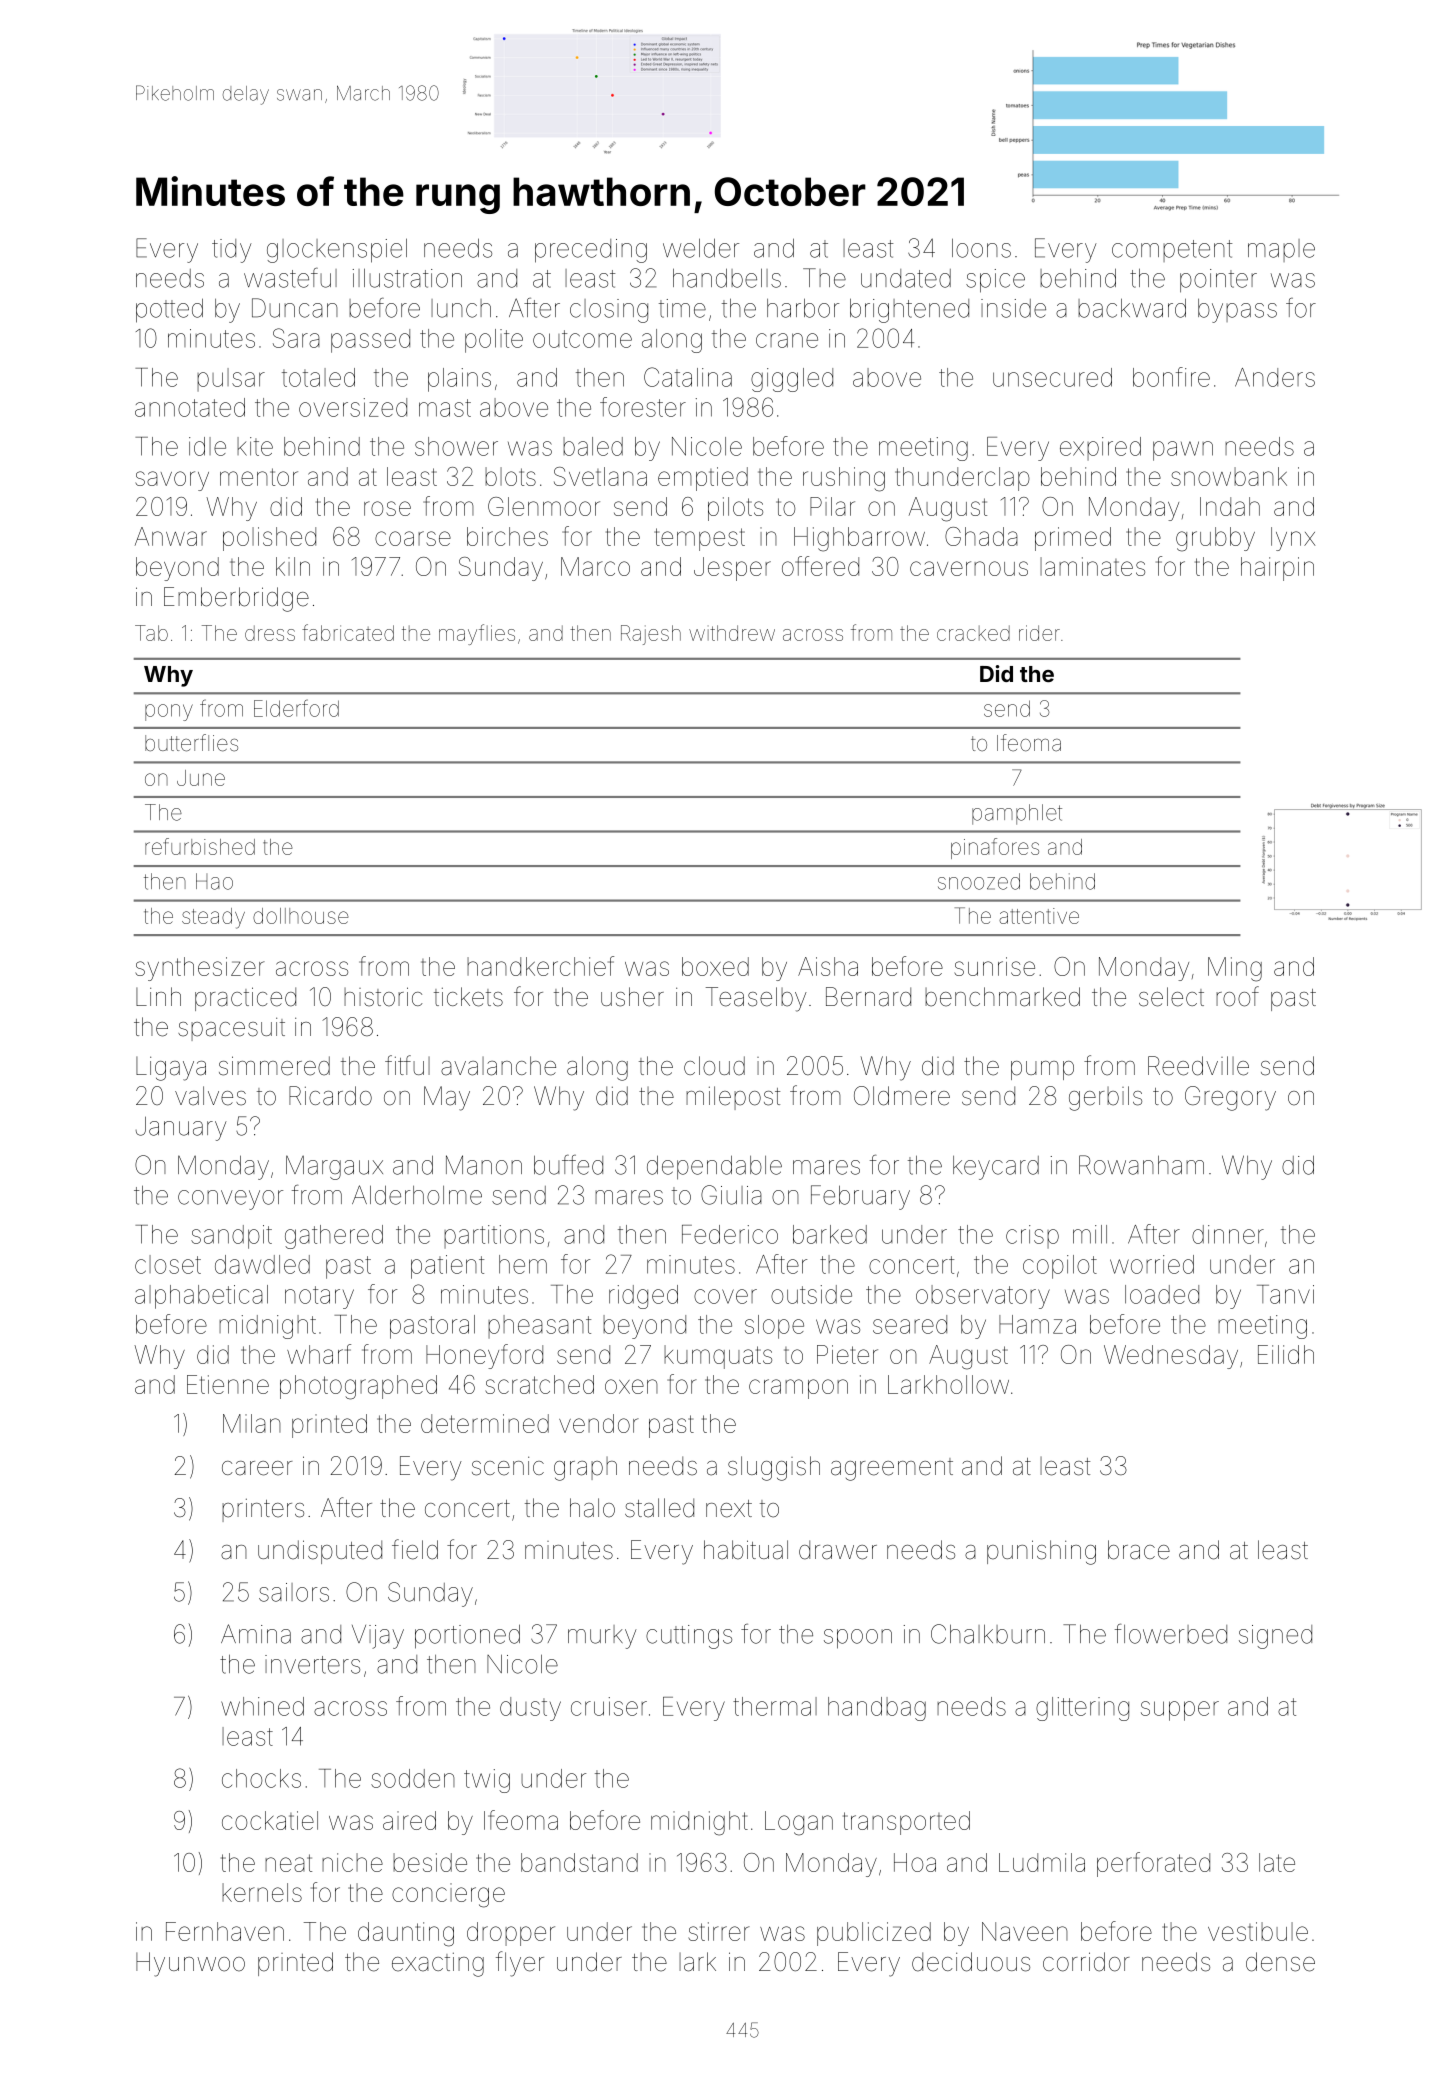 This image has width=1450, height=2100. Describe the element at coordinates (651, 635) in the image. I see `Rajesh` at that location.
